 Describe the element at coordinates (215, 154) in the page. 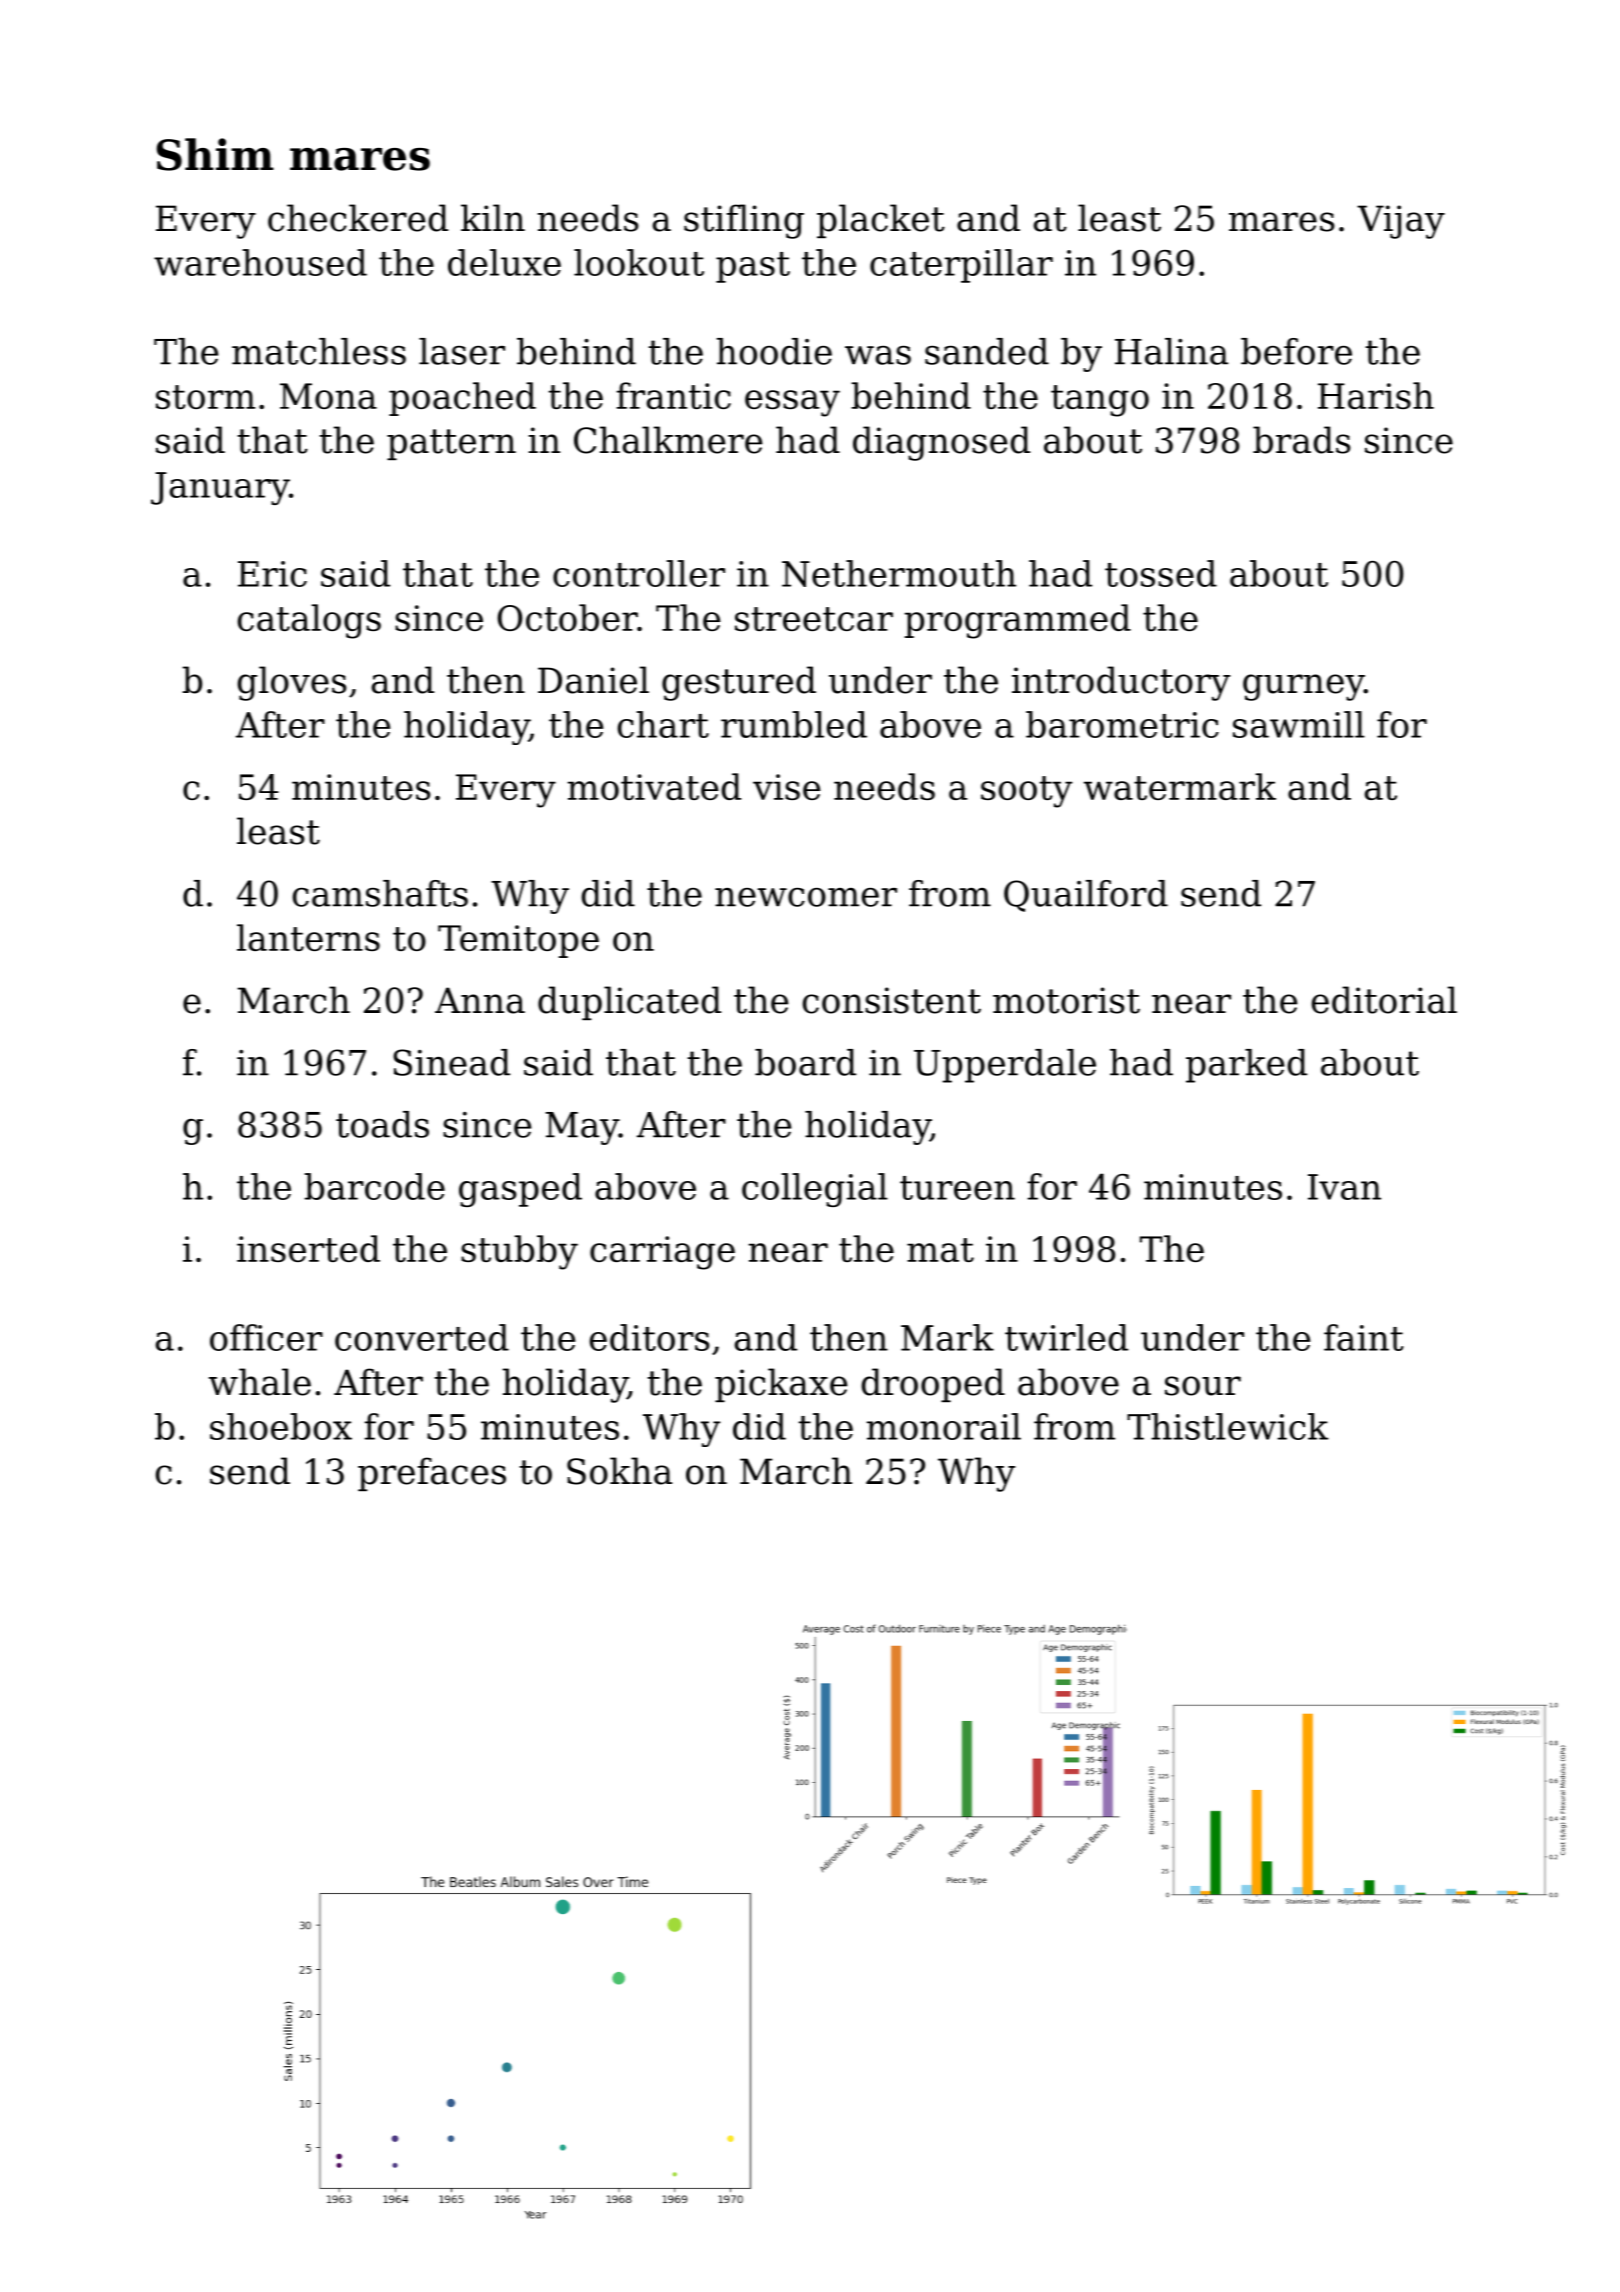

I see `Shim` at that location.
